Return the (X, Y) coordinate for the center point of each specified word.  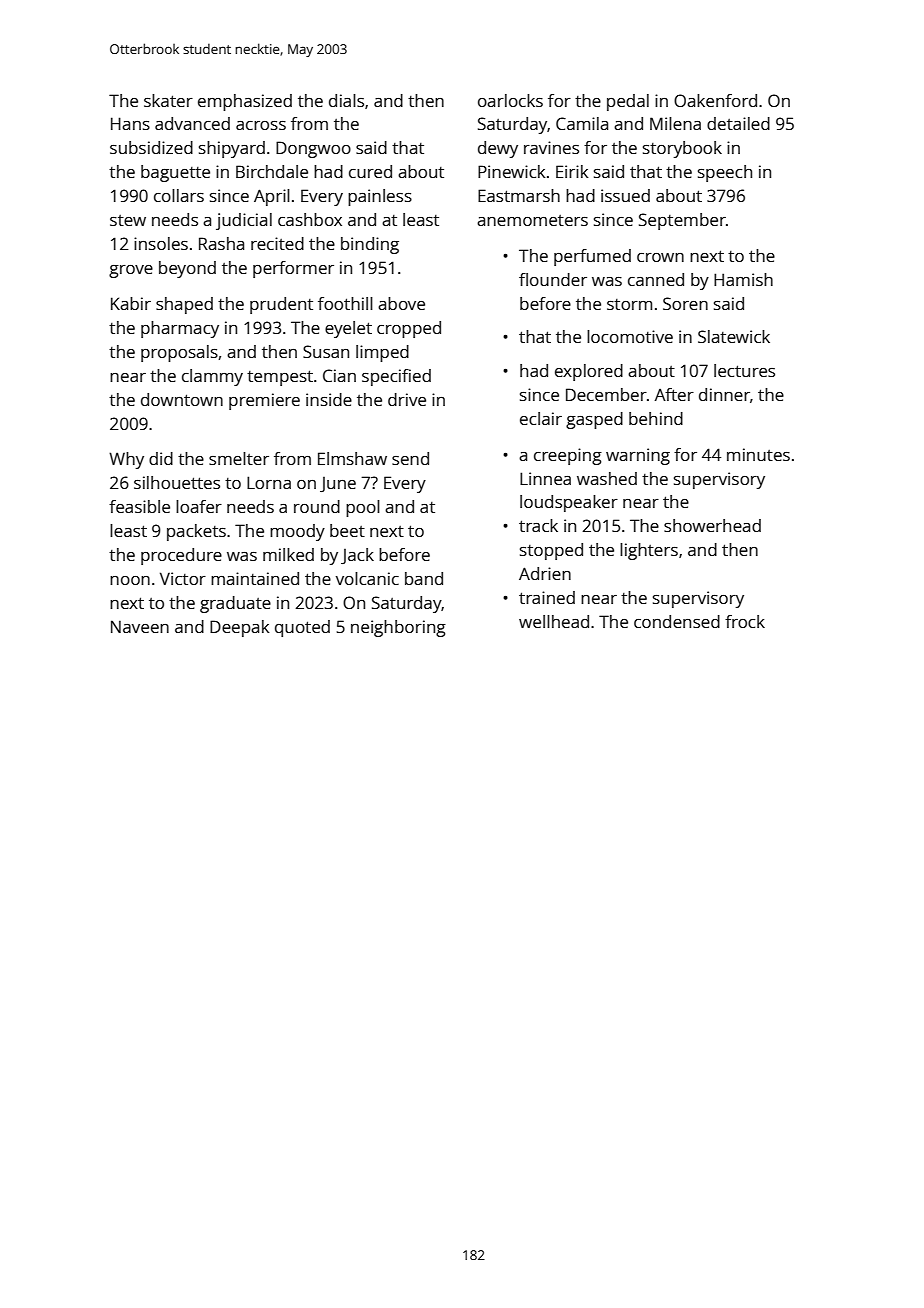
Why (126, 460)
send (410, 458)
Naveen (140, 626)
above (401, 303)
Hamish (743, 279)
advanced (192, 123)
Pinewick (512, 171)
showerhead (712, 525)
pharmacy (180, 329)
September (682, 221)
